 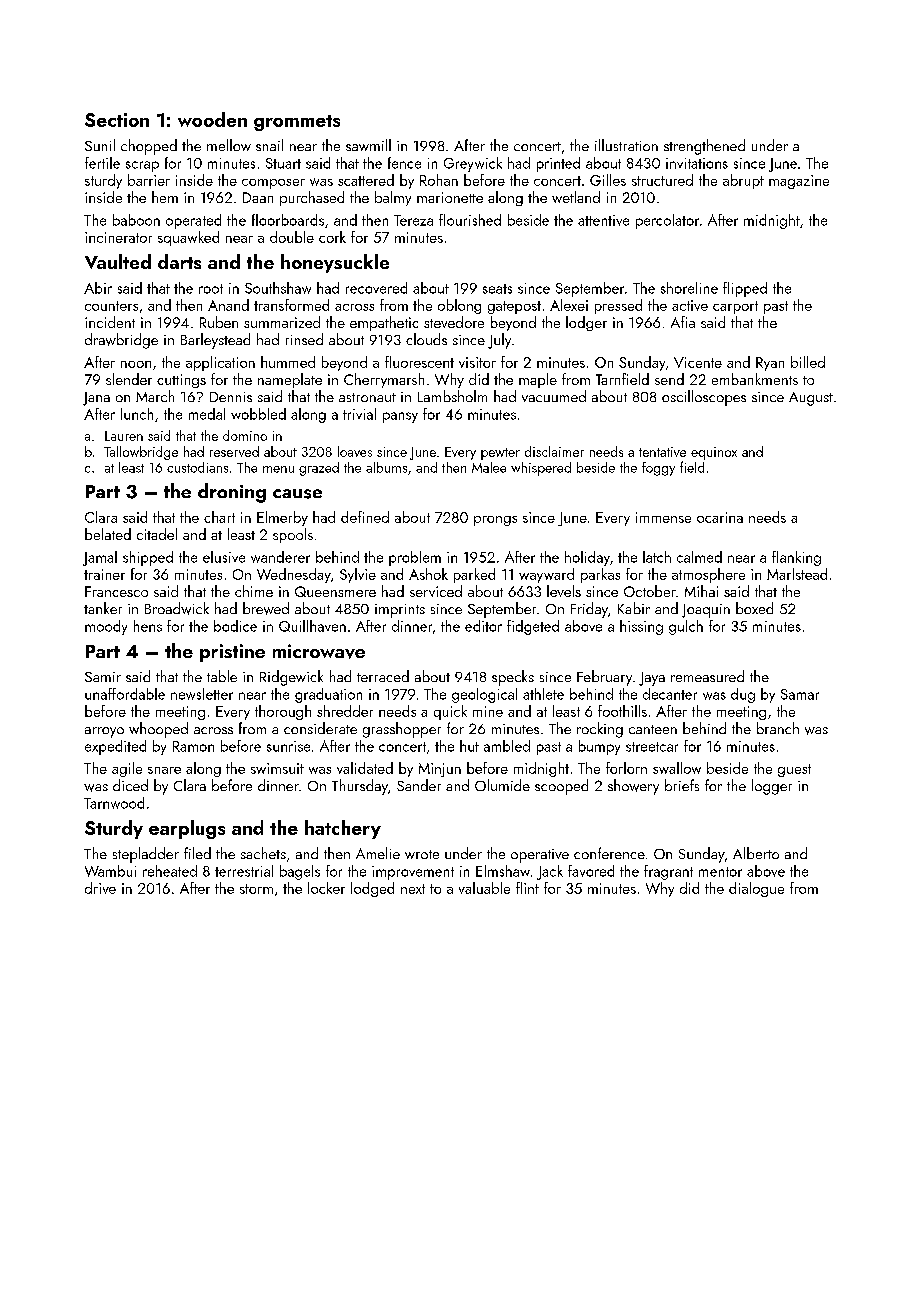 I want to click on grommets, so click(x=297, y=123).
